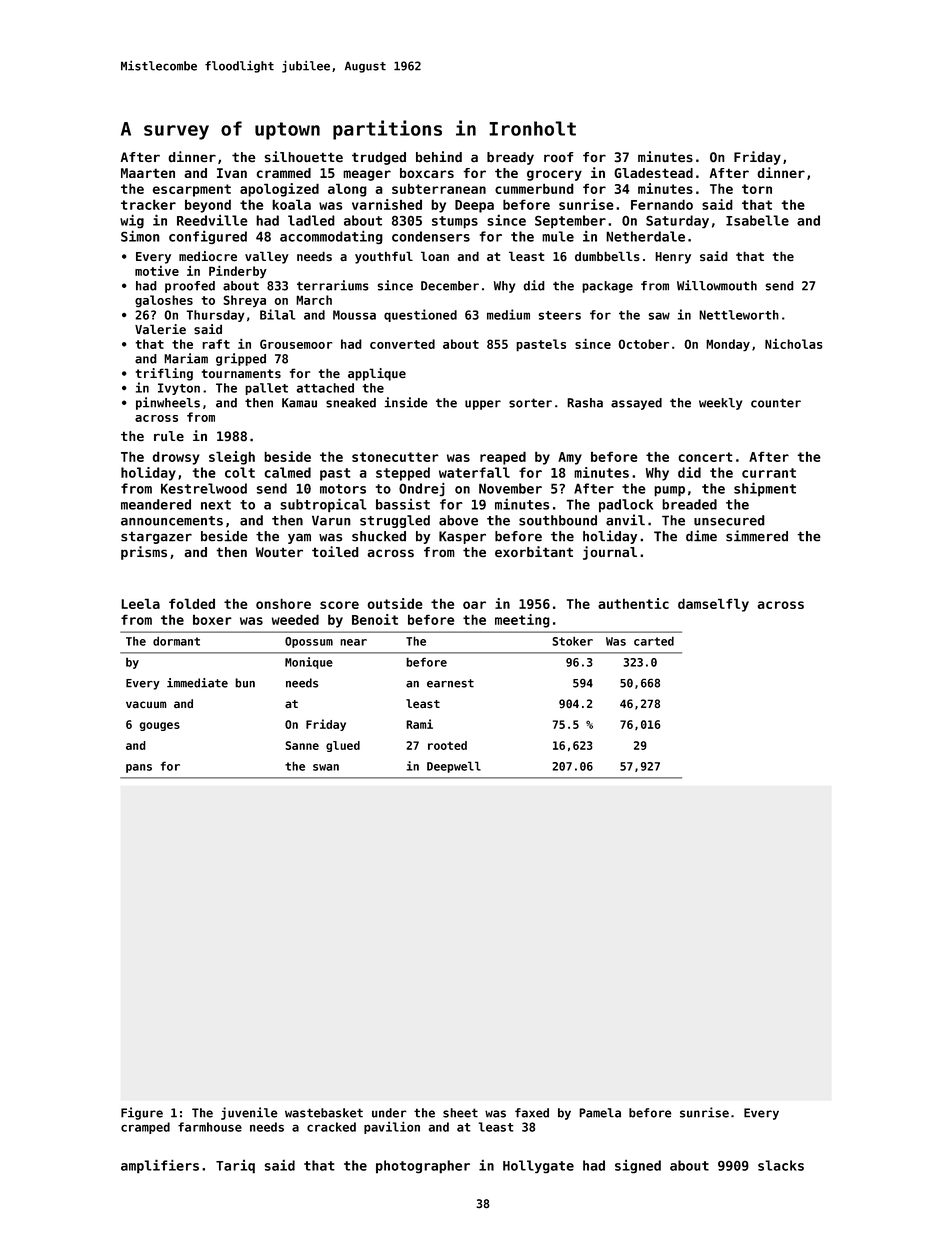 This screenshot has height=1233, width=952. I want to click on juvenile, so click(249, 1113).
